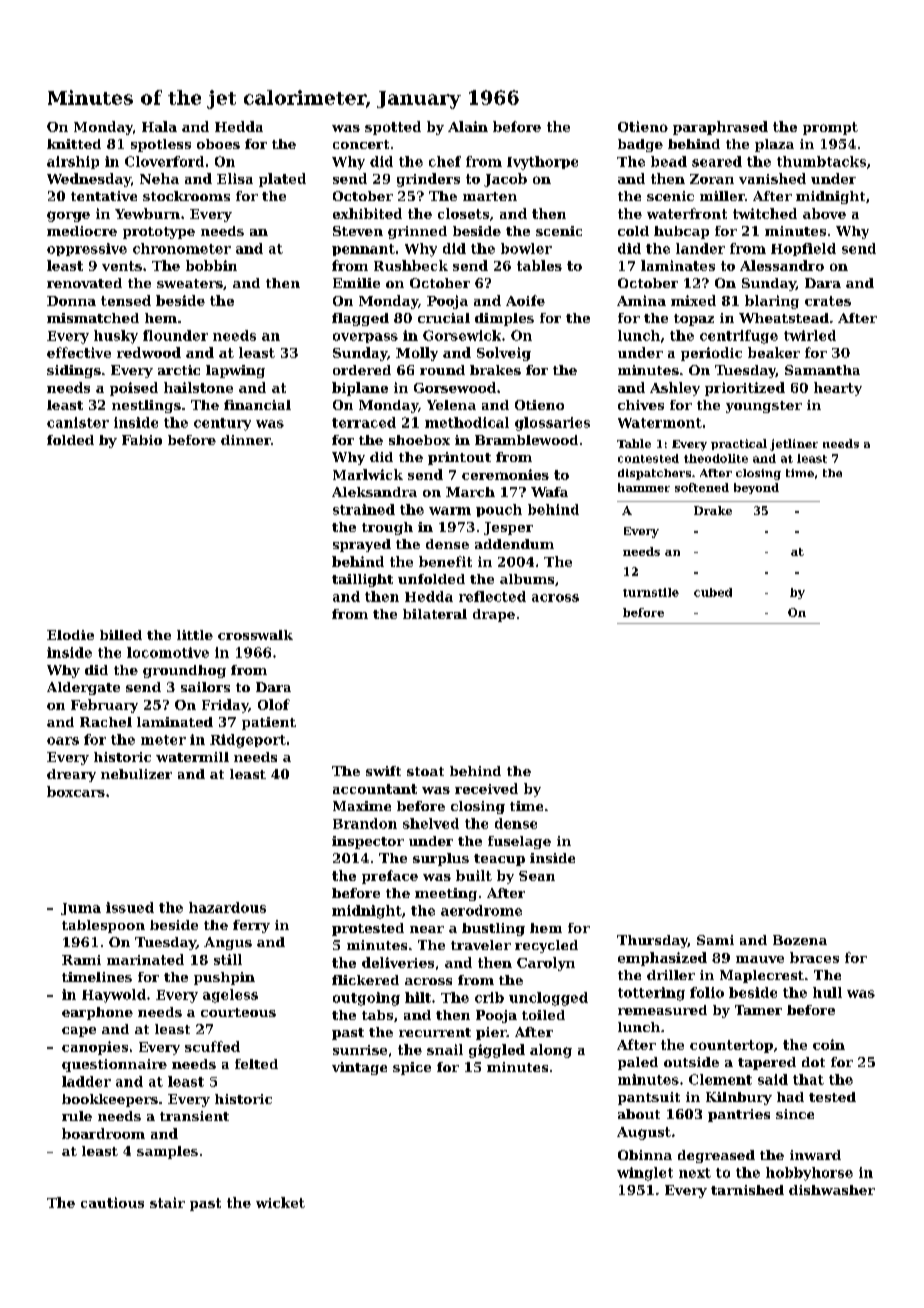 This screenshot has height=1308, width=924. Describe the element at coordinates (282, 180) in the screenshot. I see `plated` at that location.
